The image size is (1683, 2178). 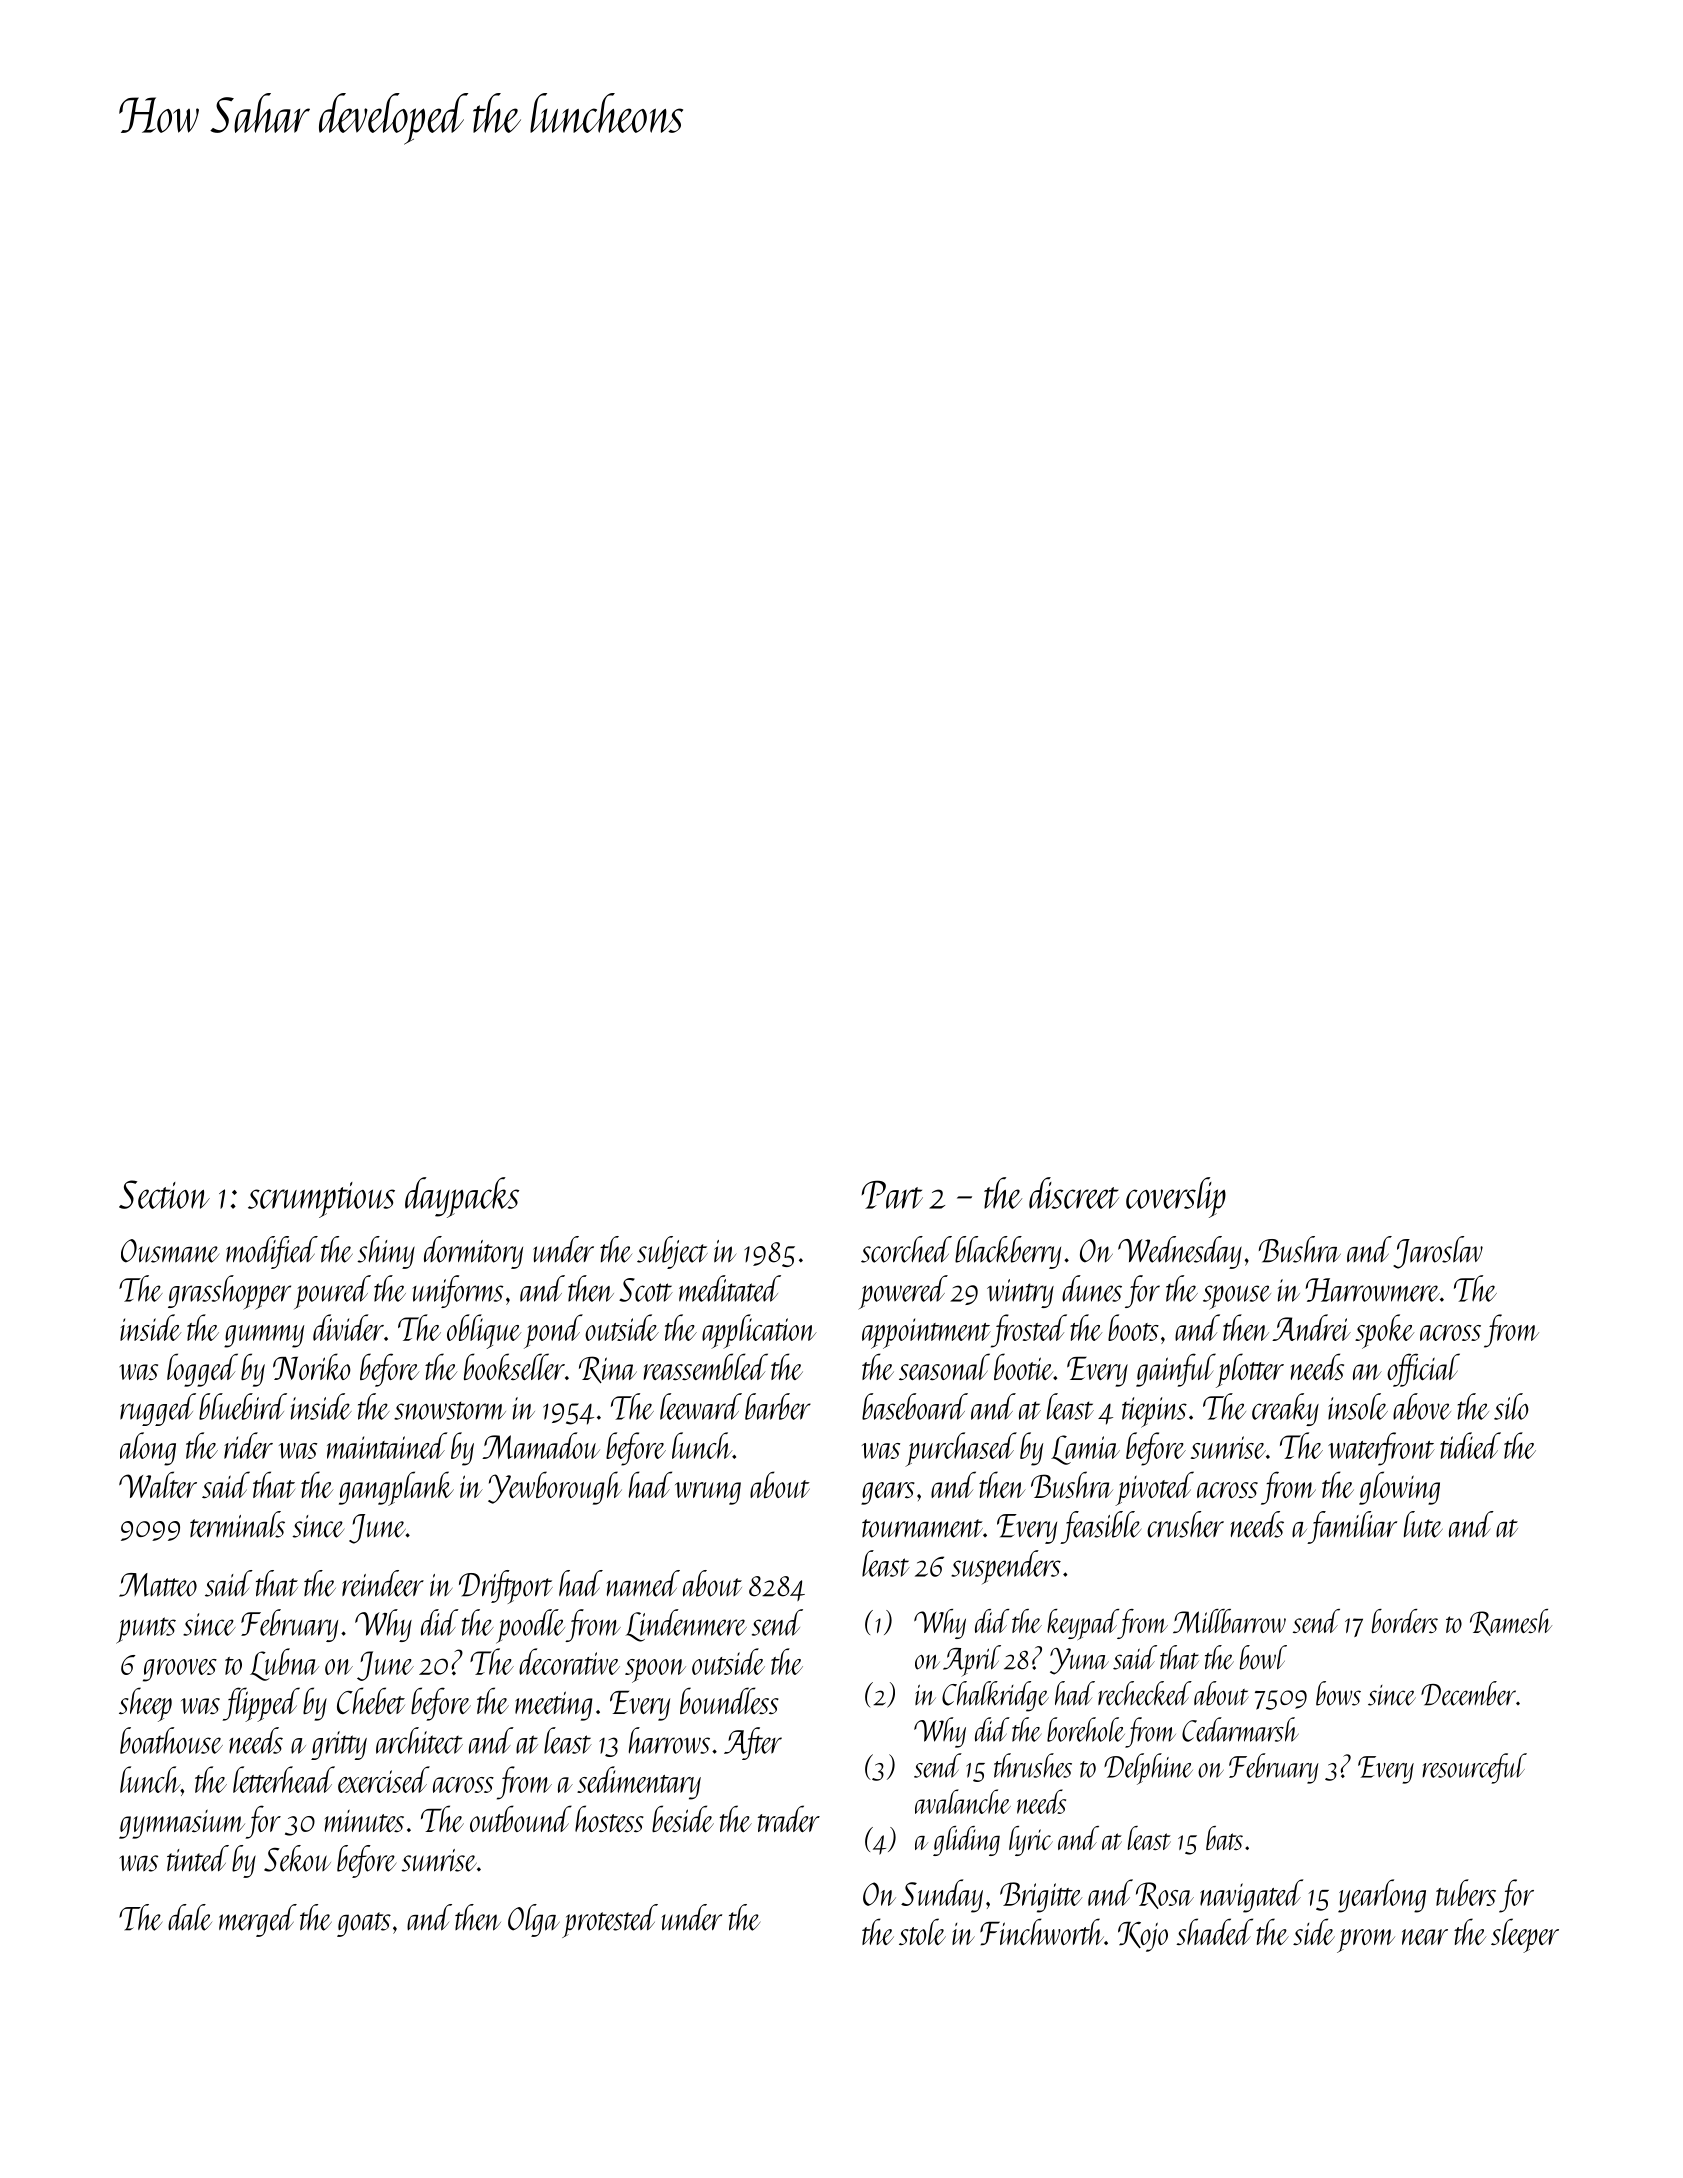 What do you see at coordinates (1263, 1657) in the image?
I see `bowl` at bounding box center [1263, 1657].
